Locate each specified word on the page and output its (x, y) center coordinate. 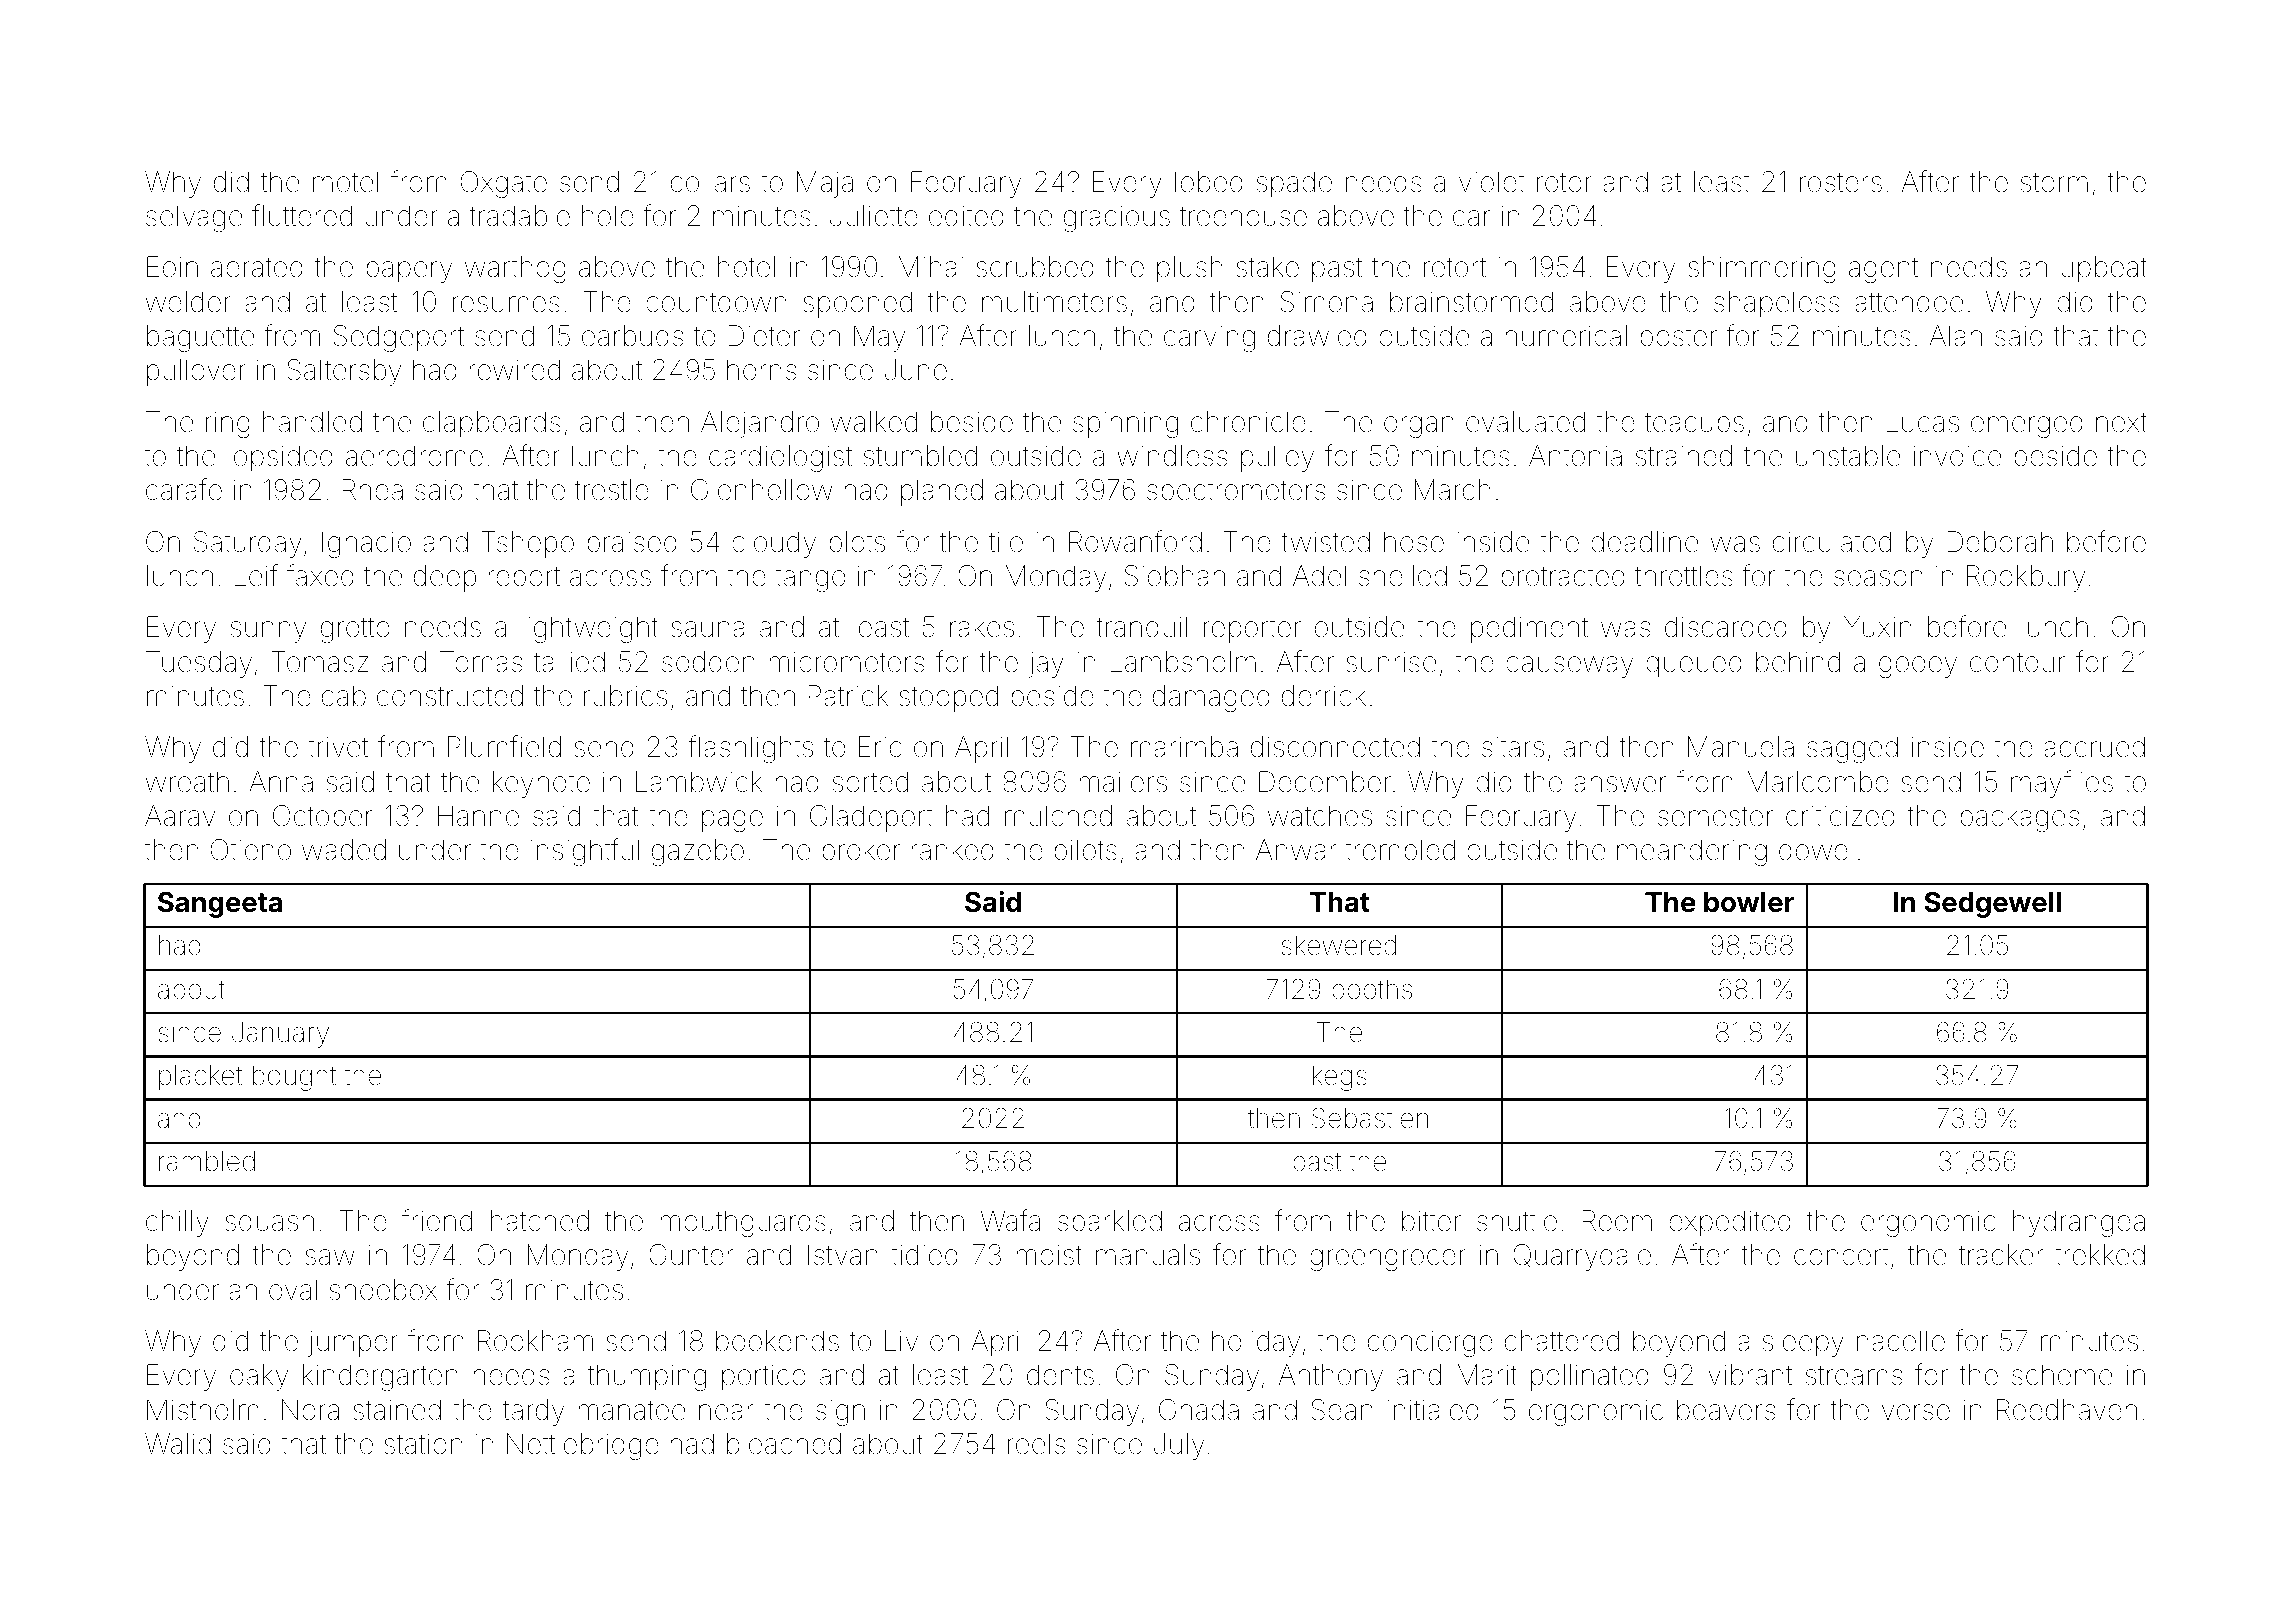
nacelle (1901, 1341)
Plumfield (504, 746)
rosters (1841, 183)
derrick (1324, 696)
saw (330, 1257)
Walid (178, 1444)
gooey (1918, 667)
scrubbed (1035, 267)
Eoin (172, 267)
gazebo (698, 852)
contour (2017, 663)
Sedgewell (1992, 905)
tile (1006, 542)
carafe (184, 489)
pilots (1085, 852)
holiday (1256, 1343)
